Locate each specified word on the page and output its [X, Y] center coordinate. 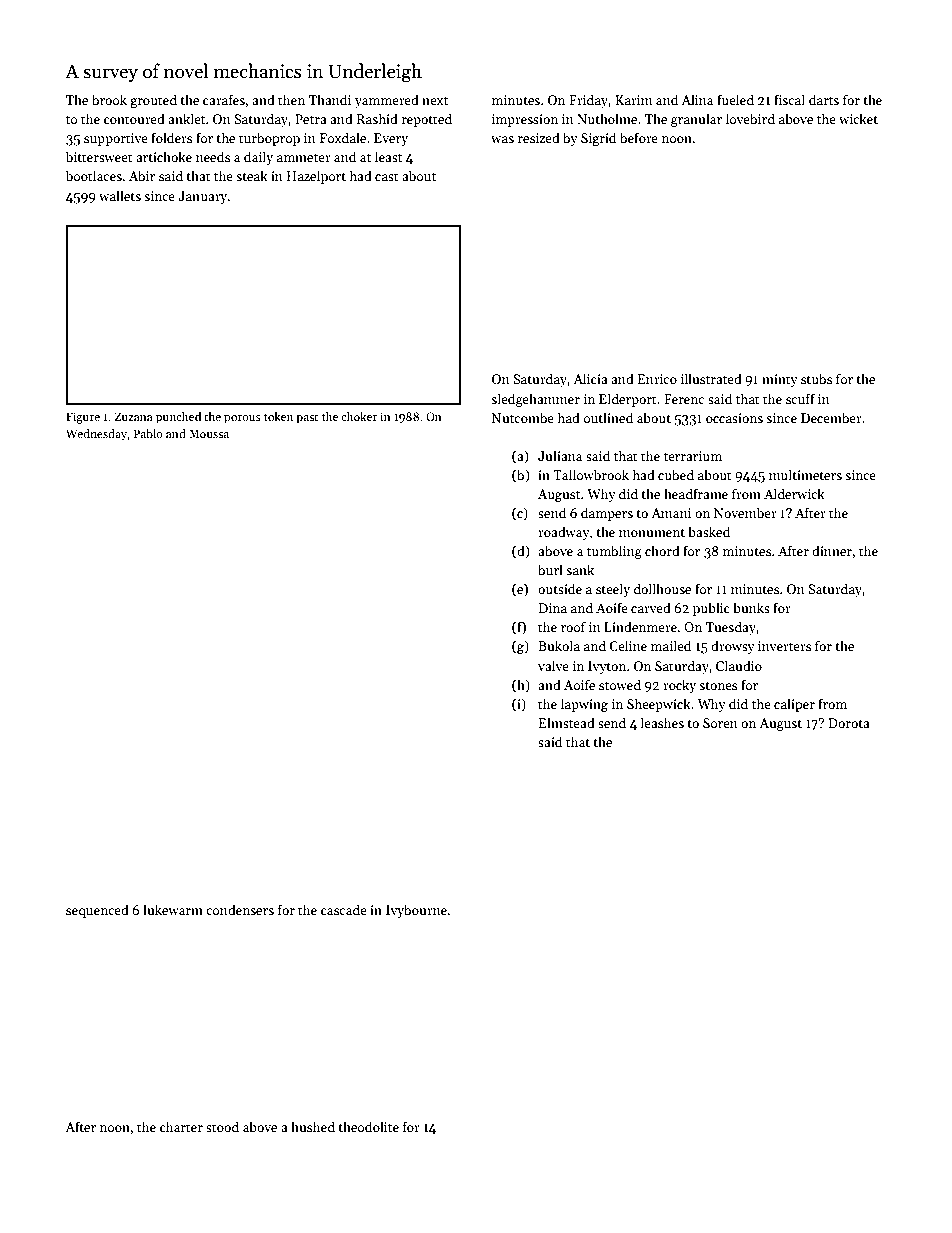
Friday [588, 101]
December [831, 417]
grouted [153, 101]
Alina [697, 99]
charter [181, 1126]
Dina [553, 608]
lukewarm [173, 909]
